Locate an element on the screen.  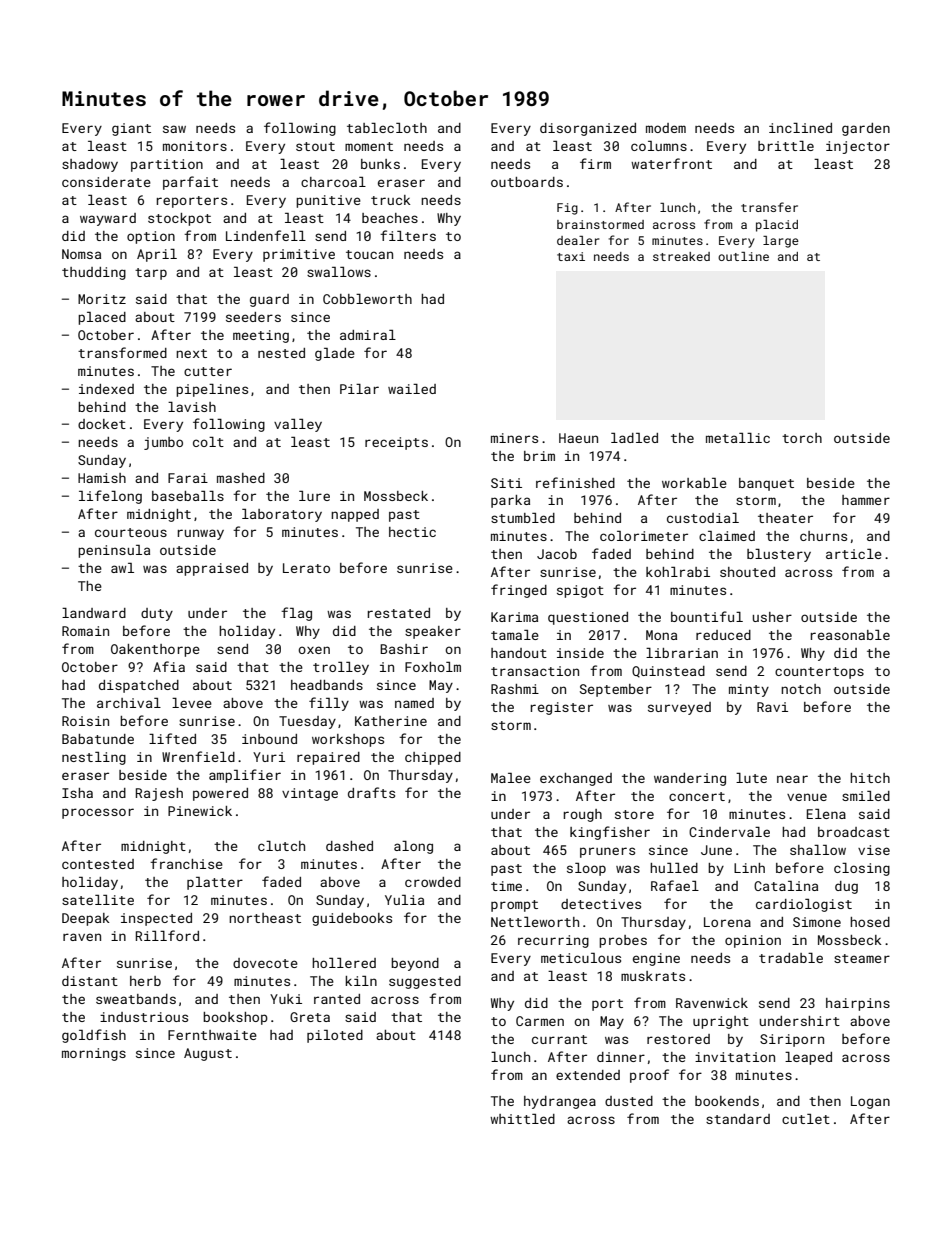
restated is located at coordinates (399, 613).
